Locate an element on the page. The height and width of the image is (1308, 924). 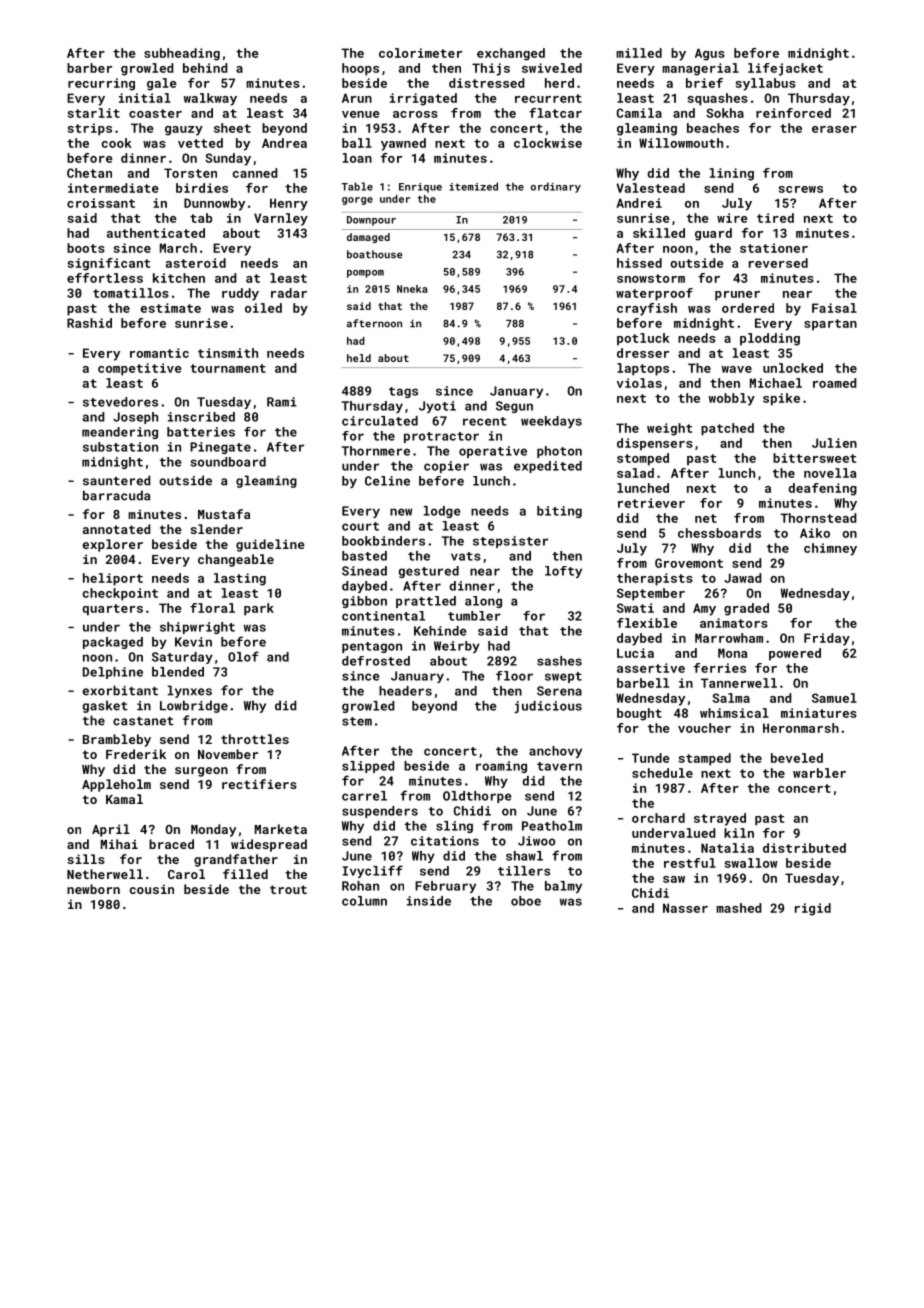
salad is located at coordinates (635, 473).
